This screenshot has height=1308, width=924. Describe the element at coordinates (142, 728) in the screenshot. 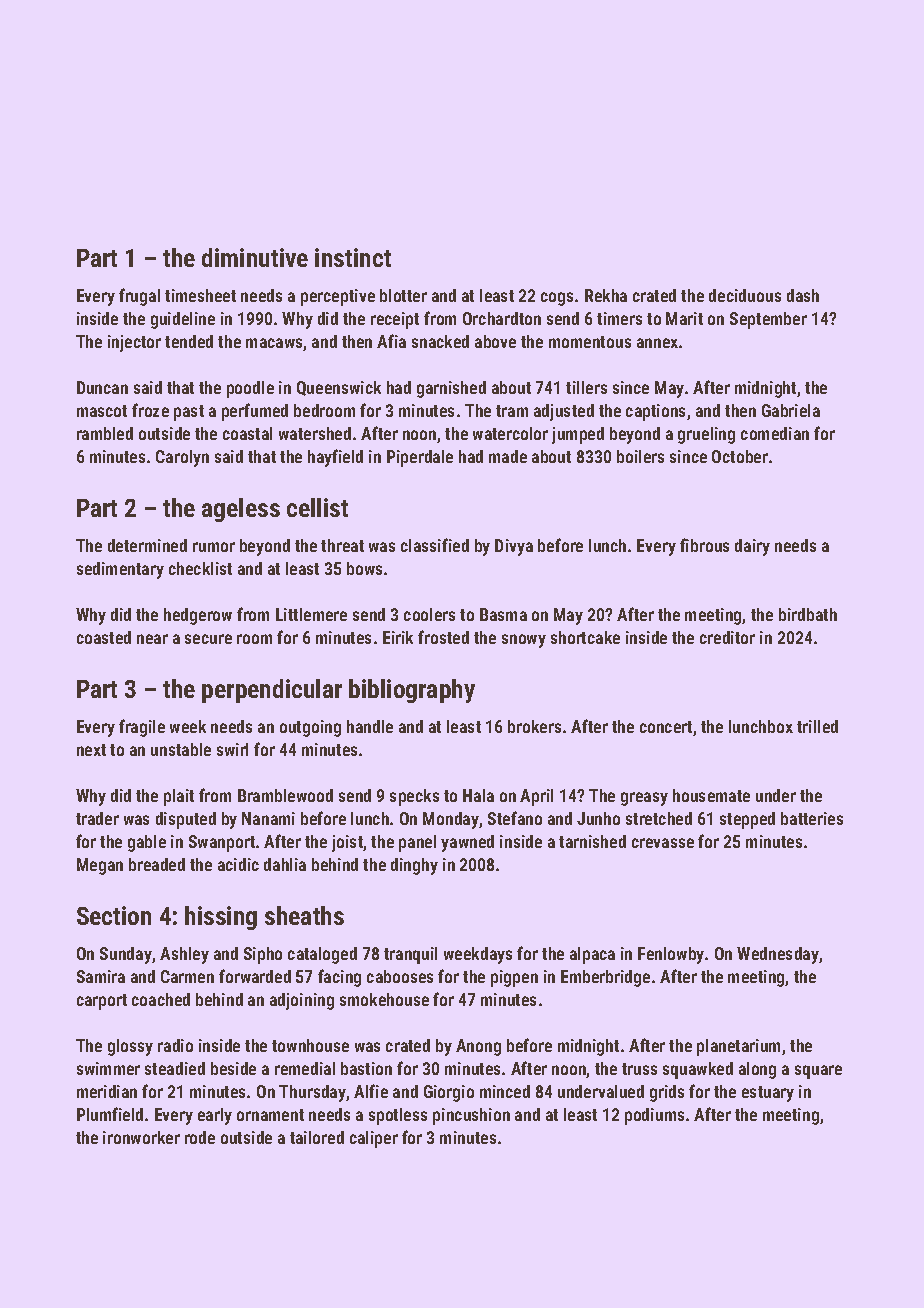

I see `fragile` at that location.
